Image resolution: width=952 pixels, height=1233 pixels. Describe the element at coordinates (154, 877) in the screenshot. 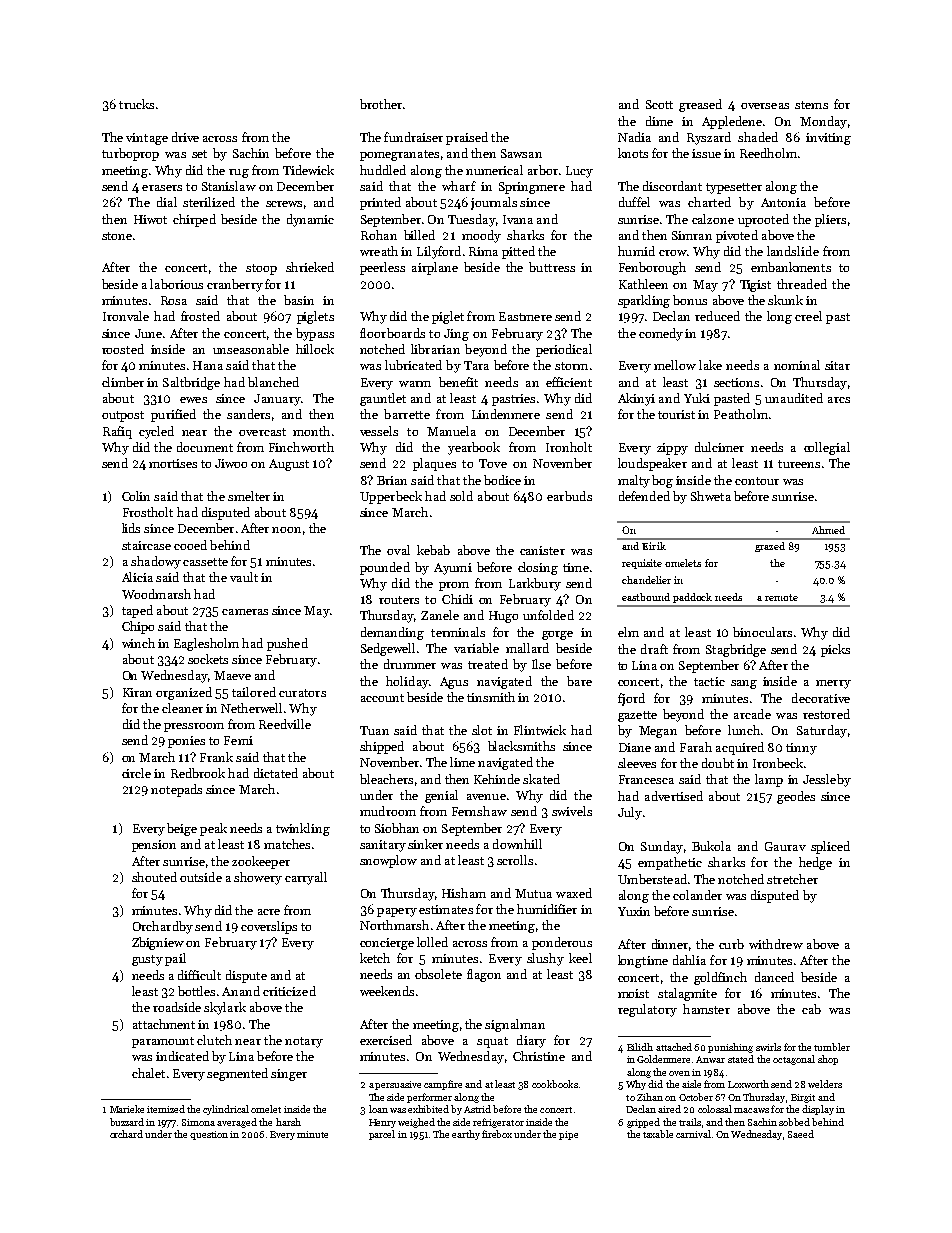

I see `shouted` at that location.
